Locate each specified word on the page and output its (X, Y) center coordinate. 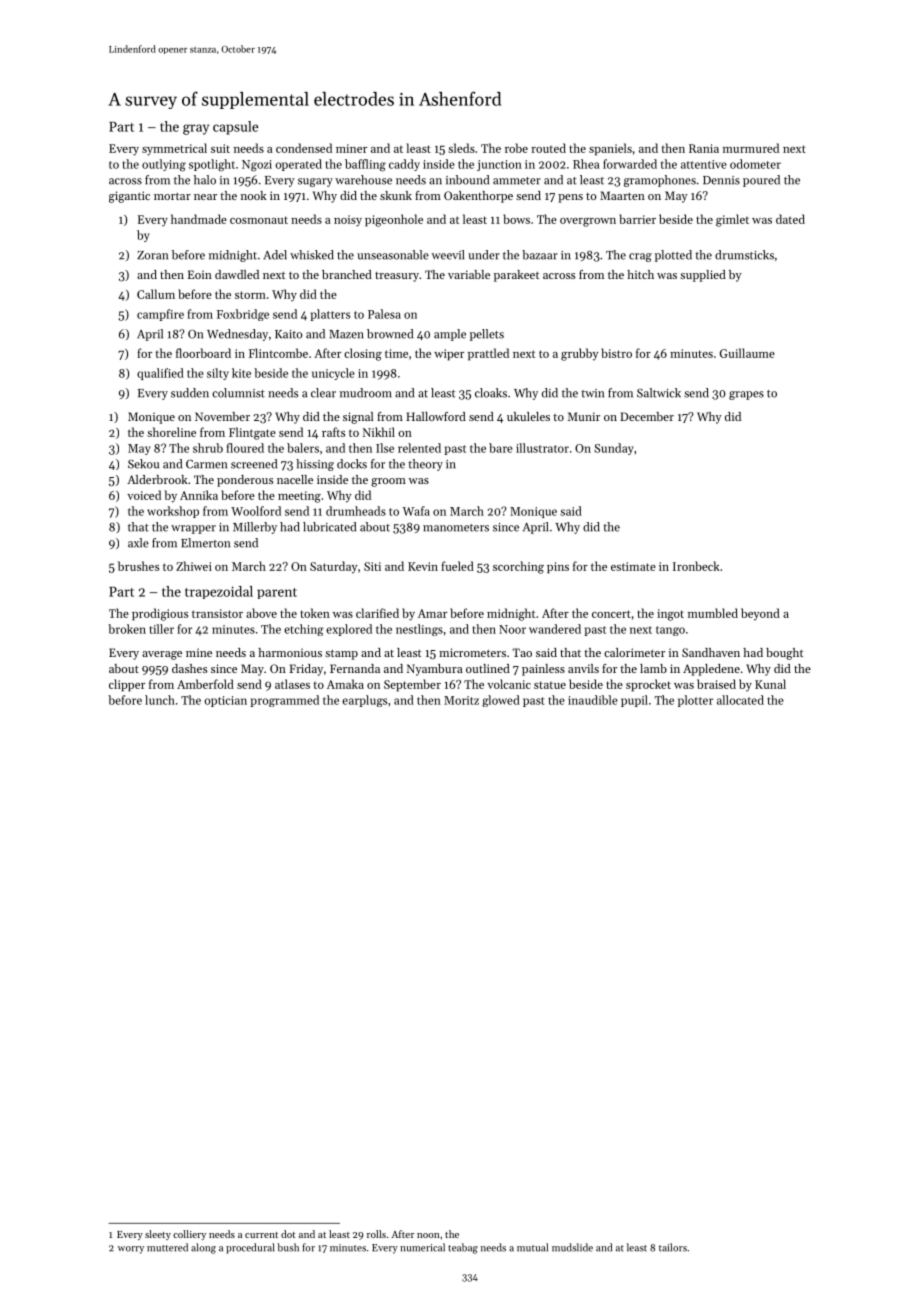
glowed (501, 701)
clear (323, 393)
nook (254, 195)
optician (225, 701)
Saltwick (659, 393)
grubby (579, 354)
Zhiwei (194, 566)
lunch (160, 700)
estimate (633, 566)
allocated (740, 700)
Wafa (416, 511)
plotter (695, 701)
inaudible (593, 700)
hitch (640, 274)
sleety (158, 1235)
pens (570, 198)
